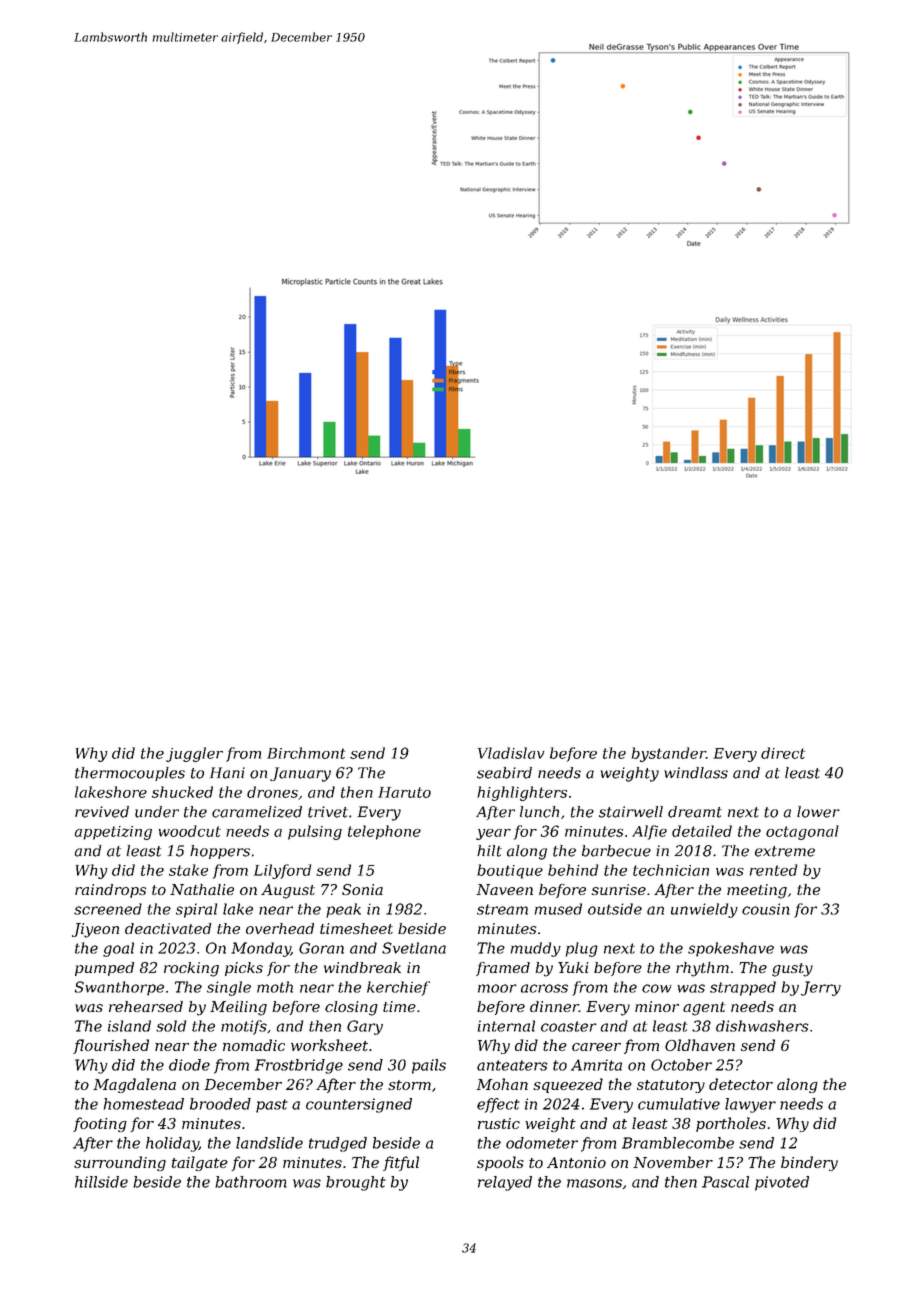 This screenshot has width=924, height=1308. I want to click on Yuki, so click(573, 967).
